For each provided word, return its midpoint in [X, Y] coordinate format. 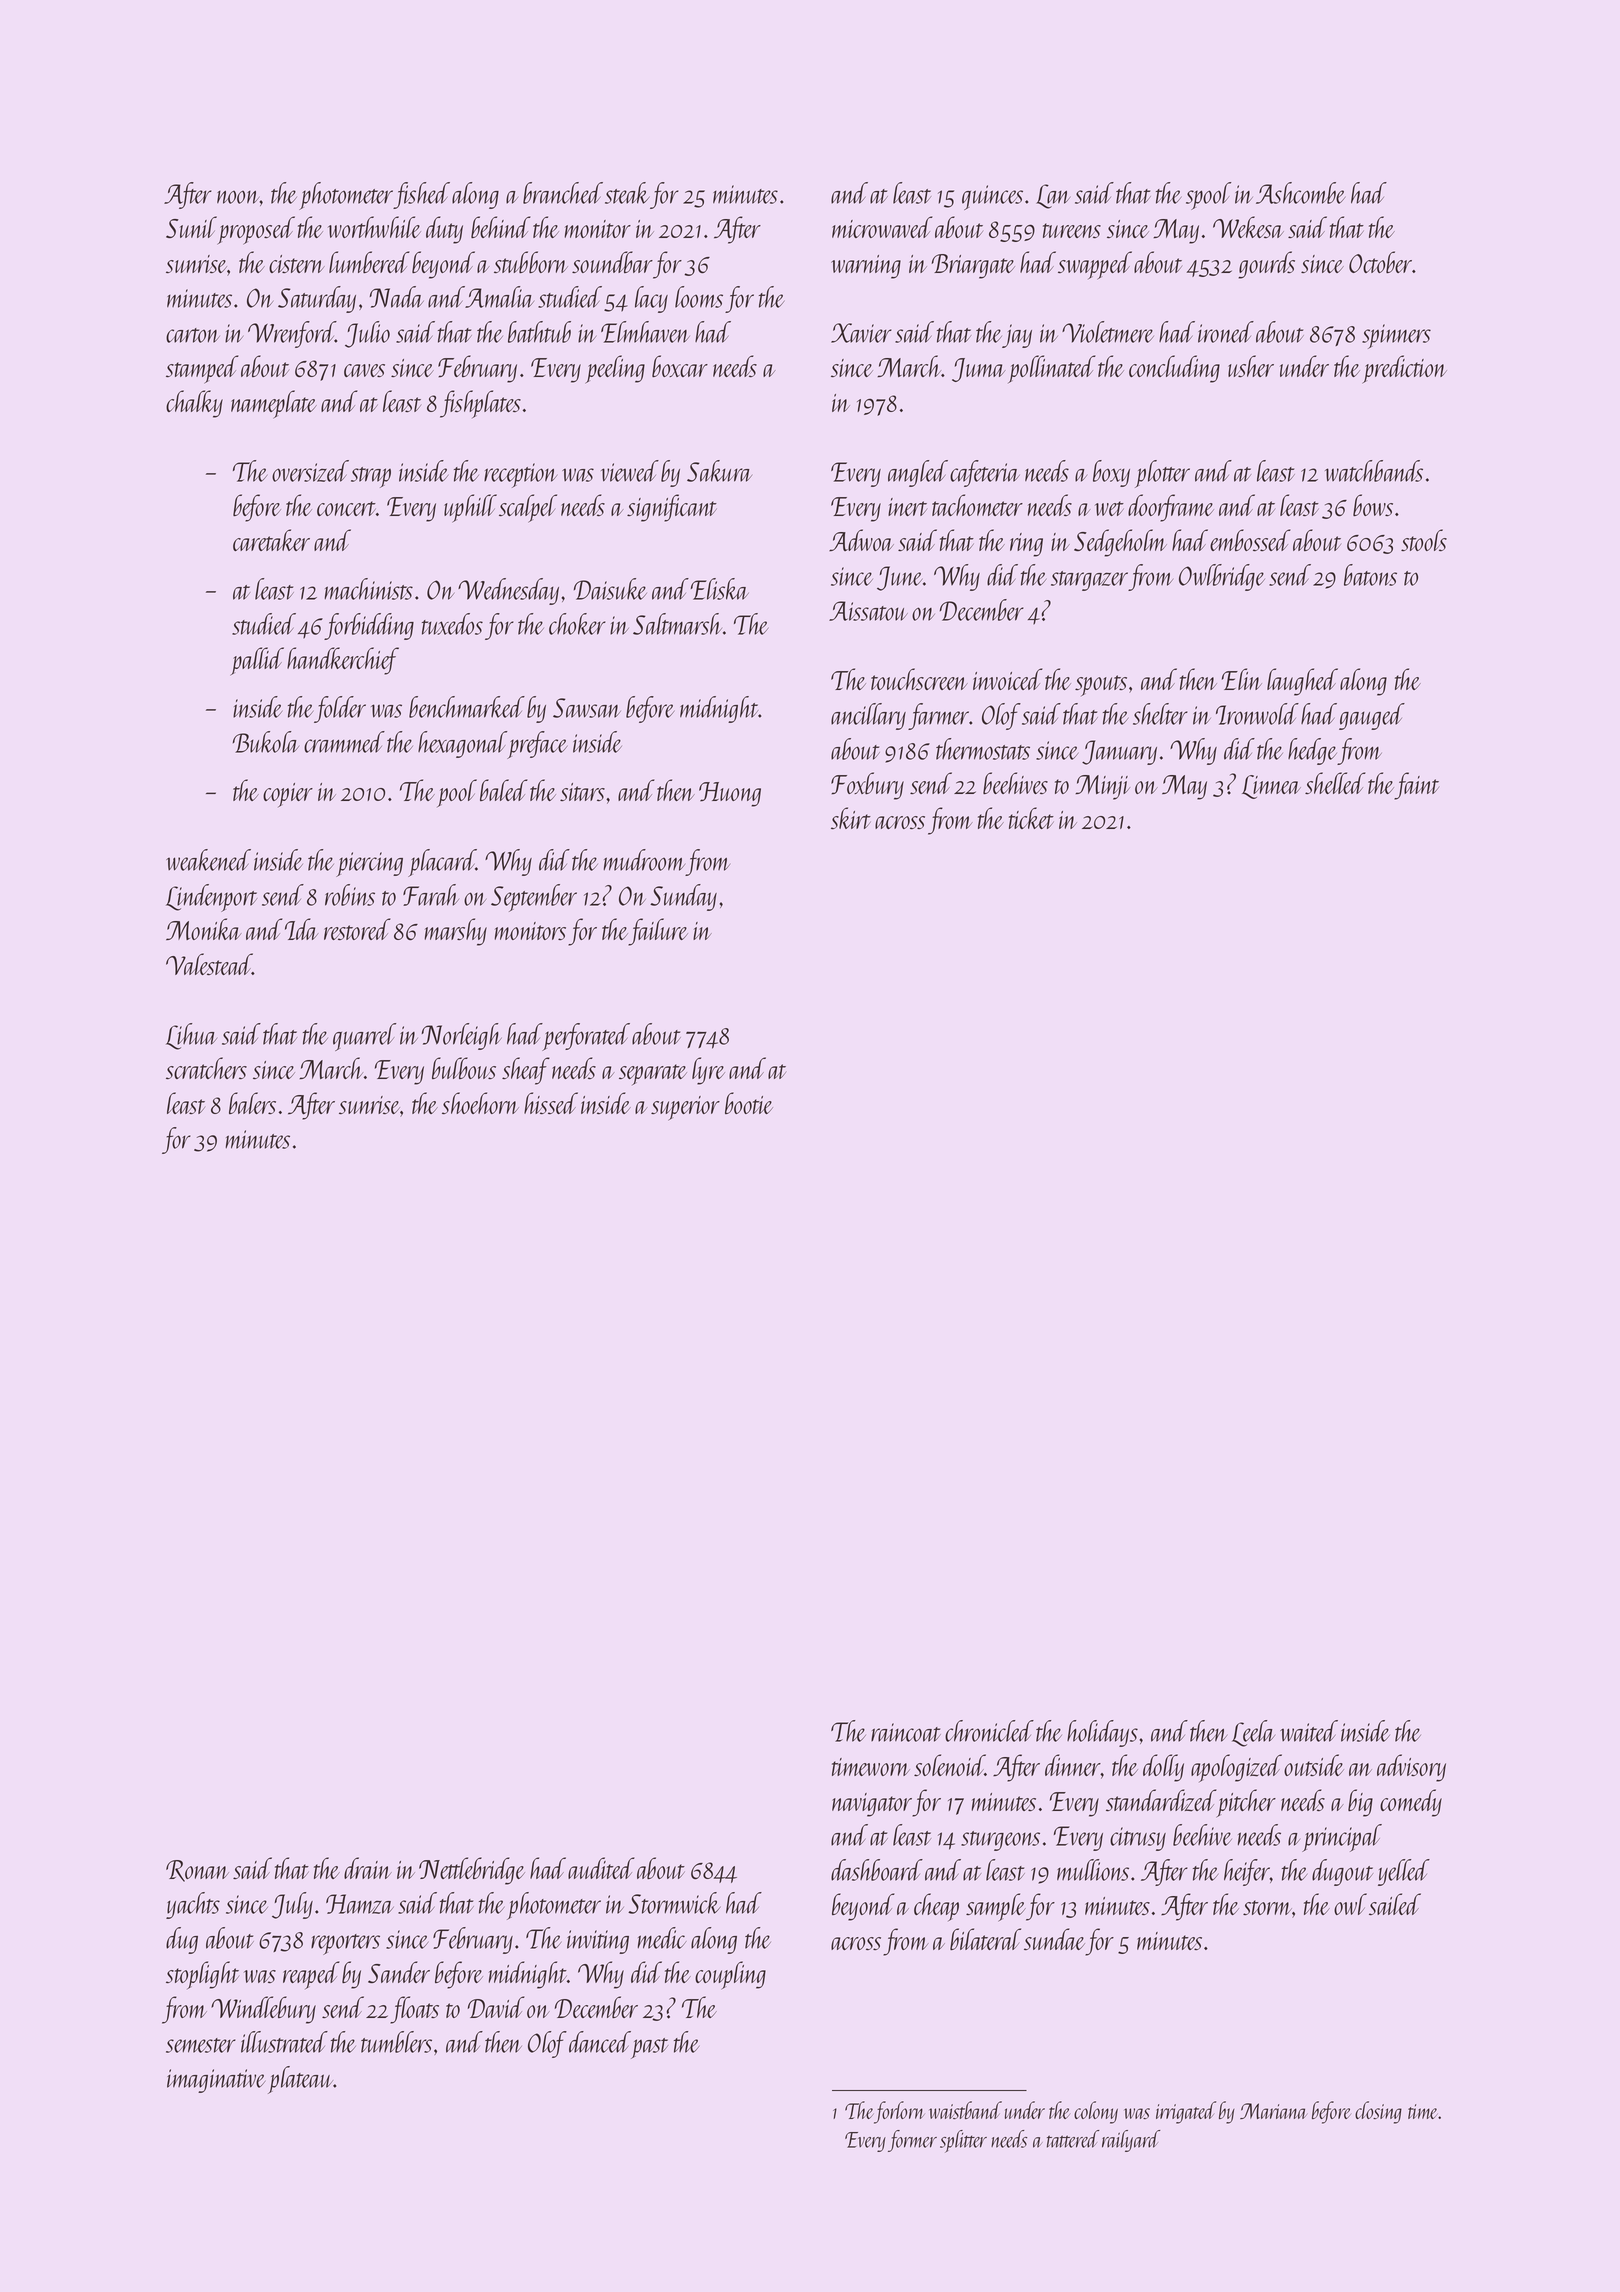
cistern [297, 264]
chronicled [989, 1731]
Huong [730, 794]
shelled [1335, 783]
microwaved [882, 227]
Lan [1053, 196]
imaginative [216, 2081]
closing [1378, 2112]
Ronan [197, 1871]
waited [1309, 1731]
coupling [730, 1975]
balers [252, 1103]
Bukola [266, 742]
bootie [749, 1103]
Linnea [1271, 787]
